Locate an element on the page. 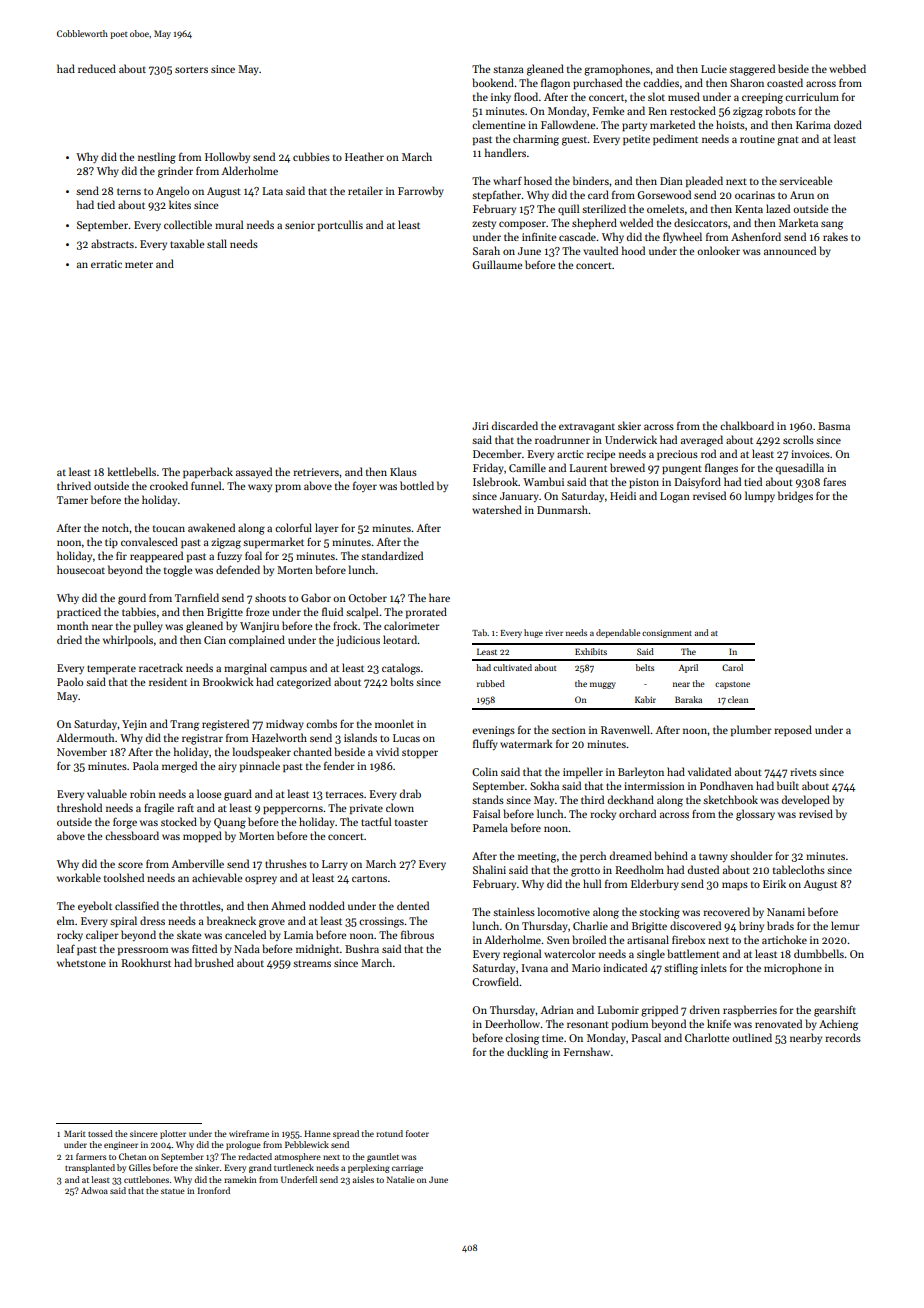  webbed is located at coordinates (847, 68).
